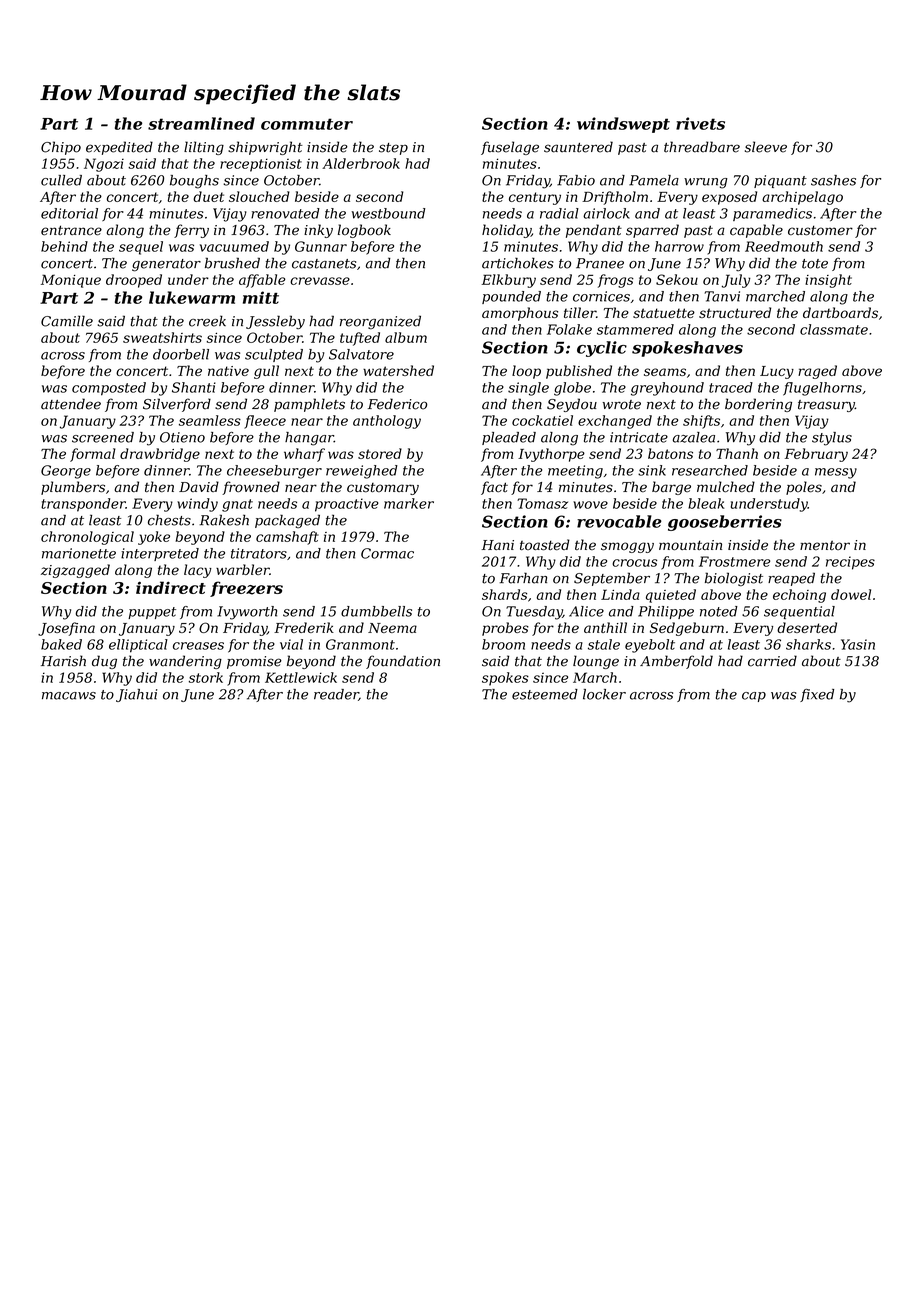 The image size is (924, 1308). Describe the element at coordinates (69, 696) in the screenshot. I see `macaws` at that location.
